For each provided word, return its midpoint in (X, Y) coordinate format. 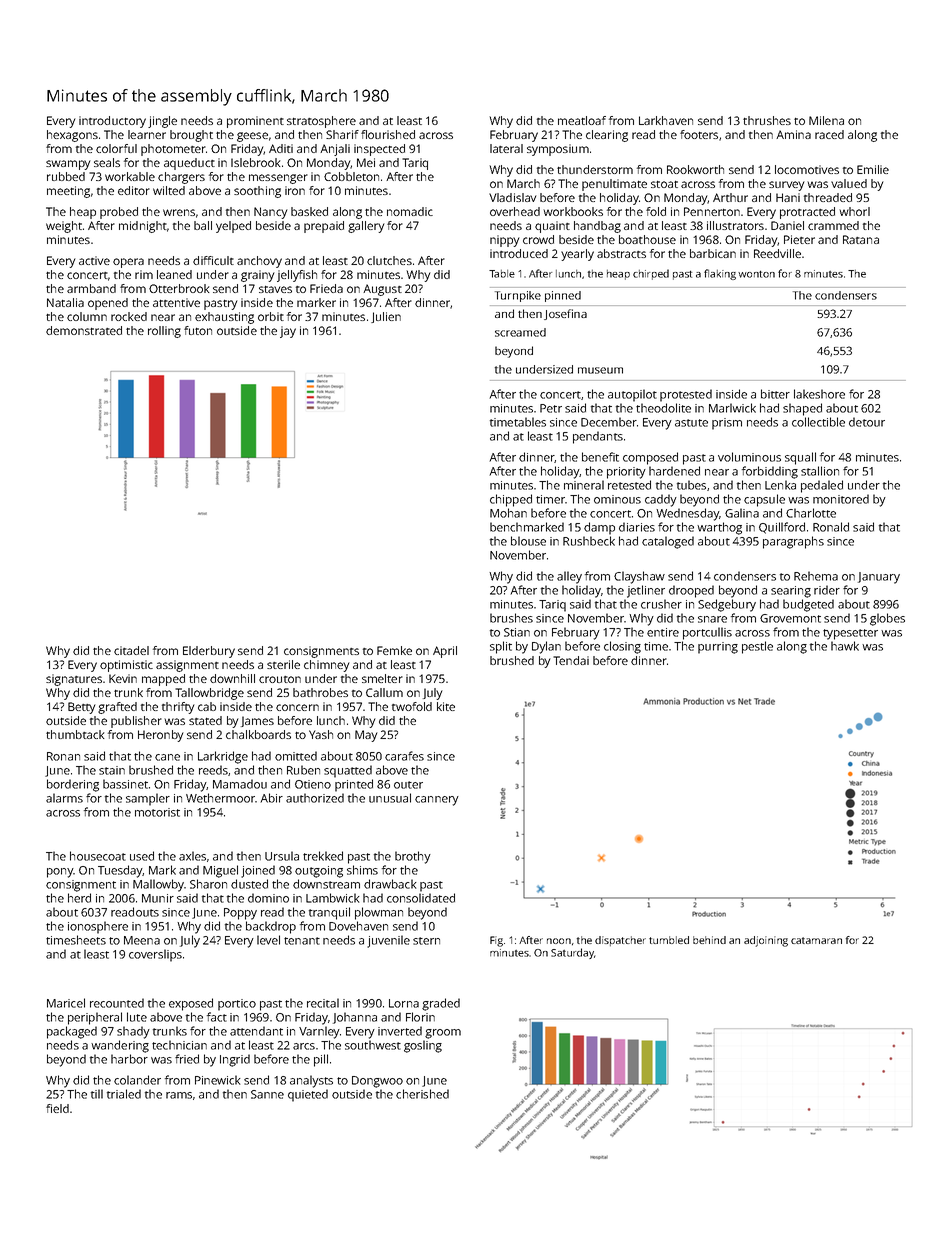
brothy (413, 857)
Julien (386, 317)
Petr (551, 408)
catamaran (816, 940)
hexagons (72, 136)
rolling (164, 332)
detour (867, 422)
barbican (713, 253)
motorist (157, 812)
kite (446, 706)
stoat (664, 184)
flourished (388, 134)
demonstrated (84, 330)
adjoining (766, 941)
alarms (64, 798)
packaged (72, 1032)
